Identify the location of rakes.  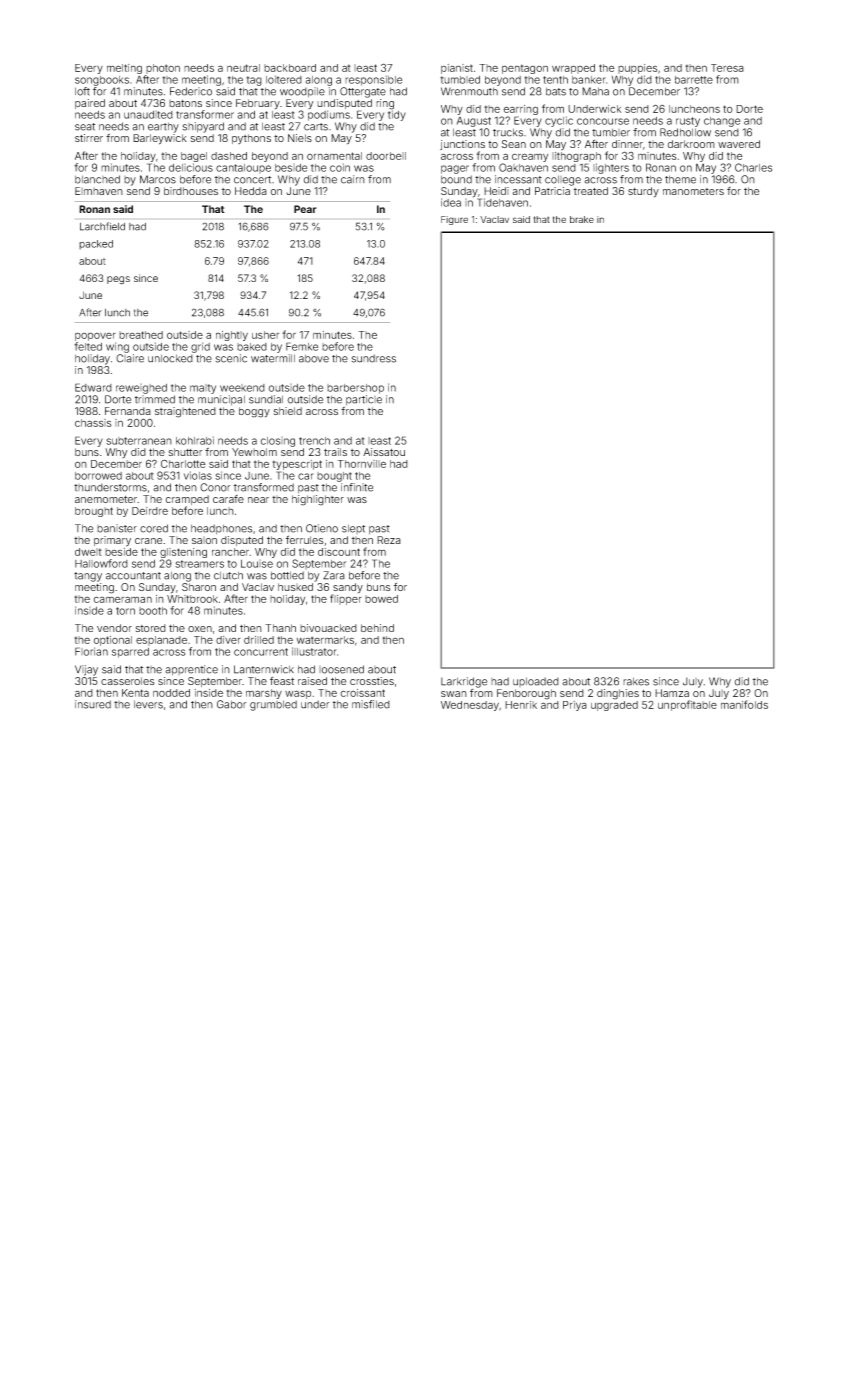
(636, 681).
